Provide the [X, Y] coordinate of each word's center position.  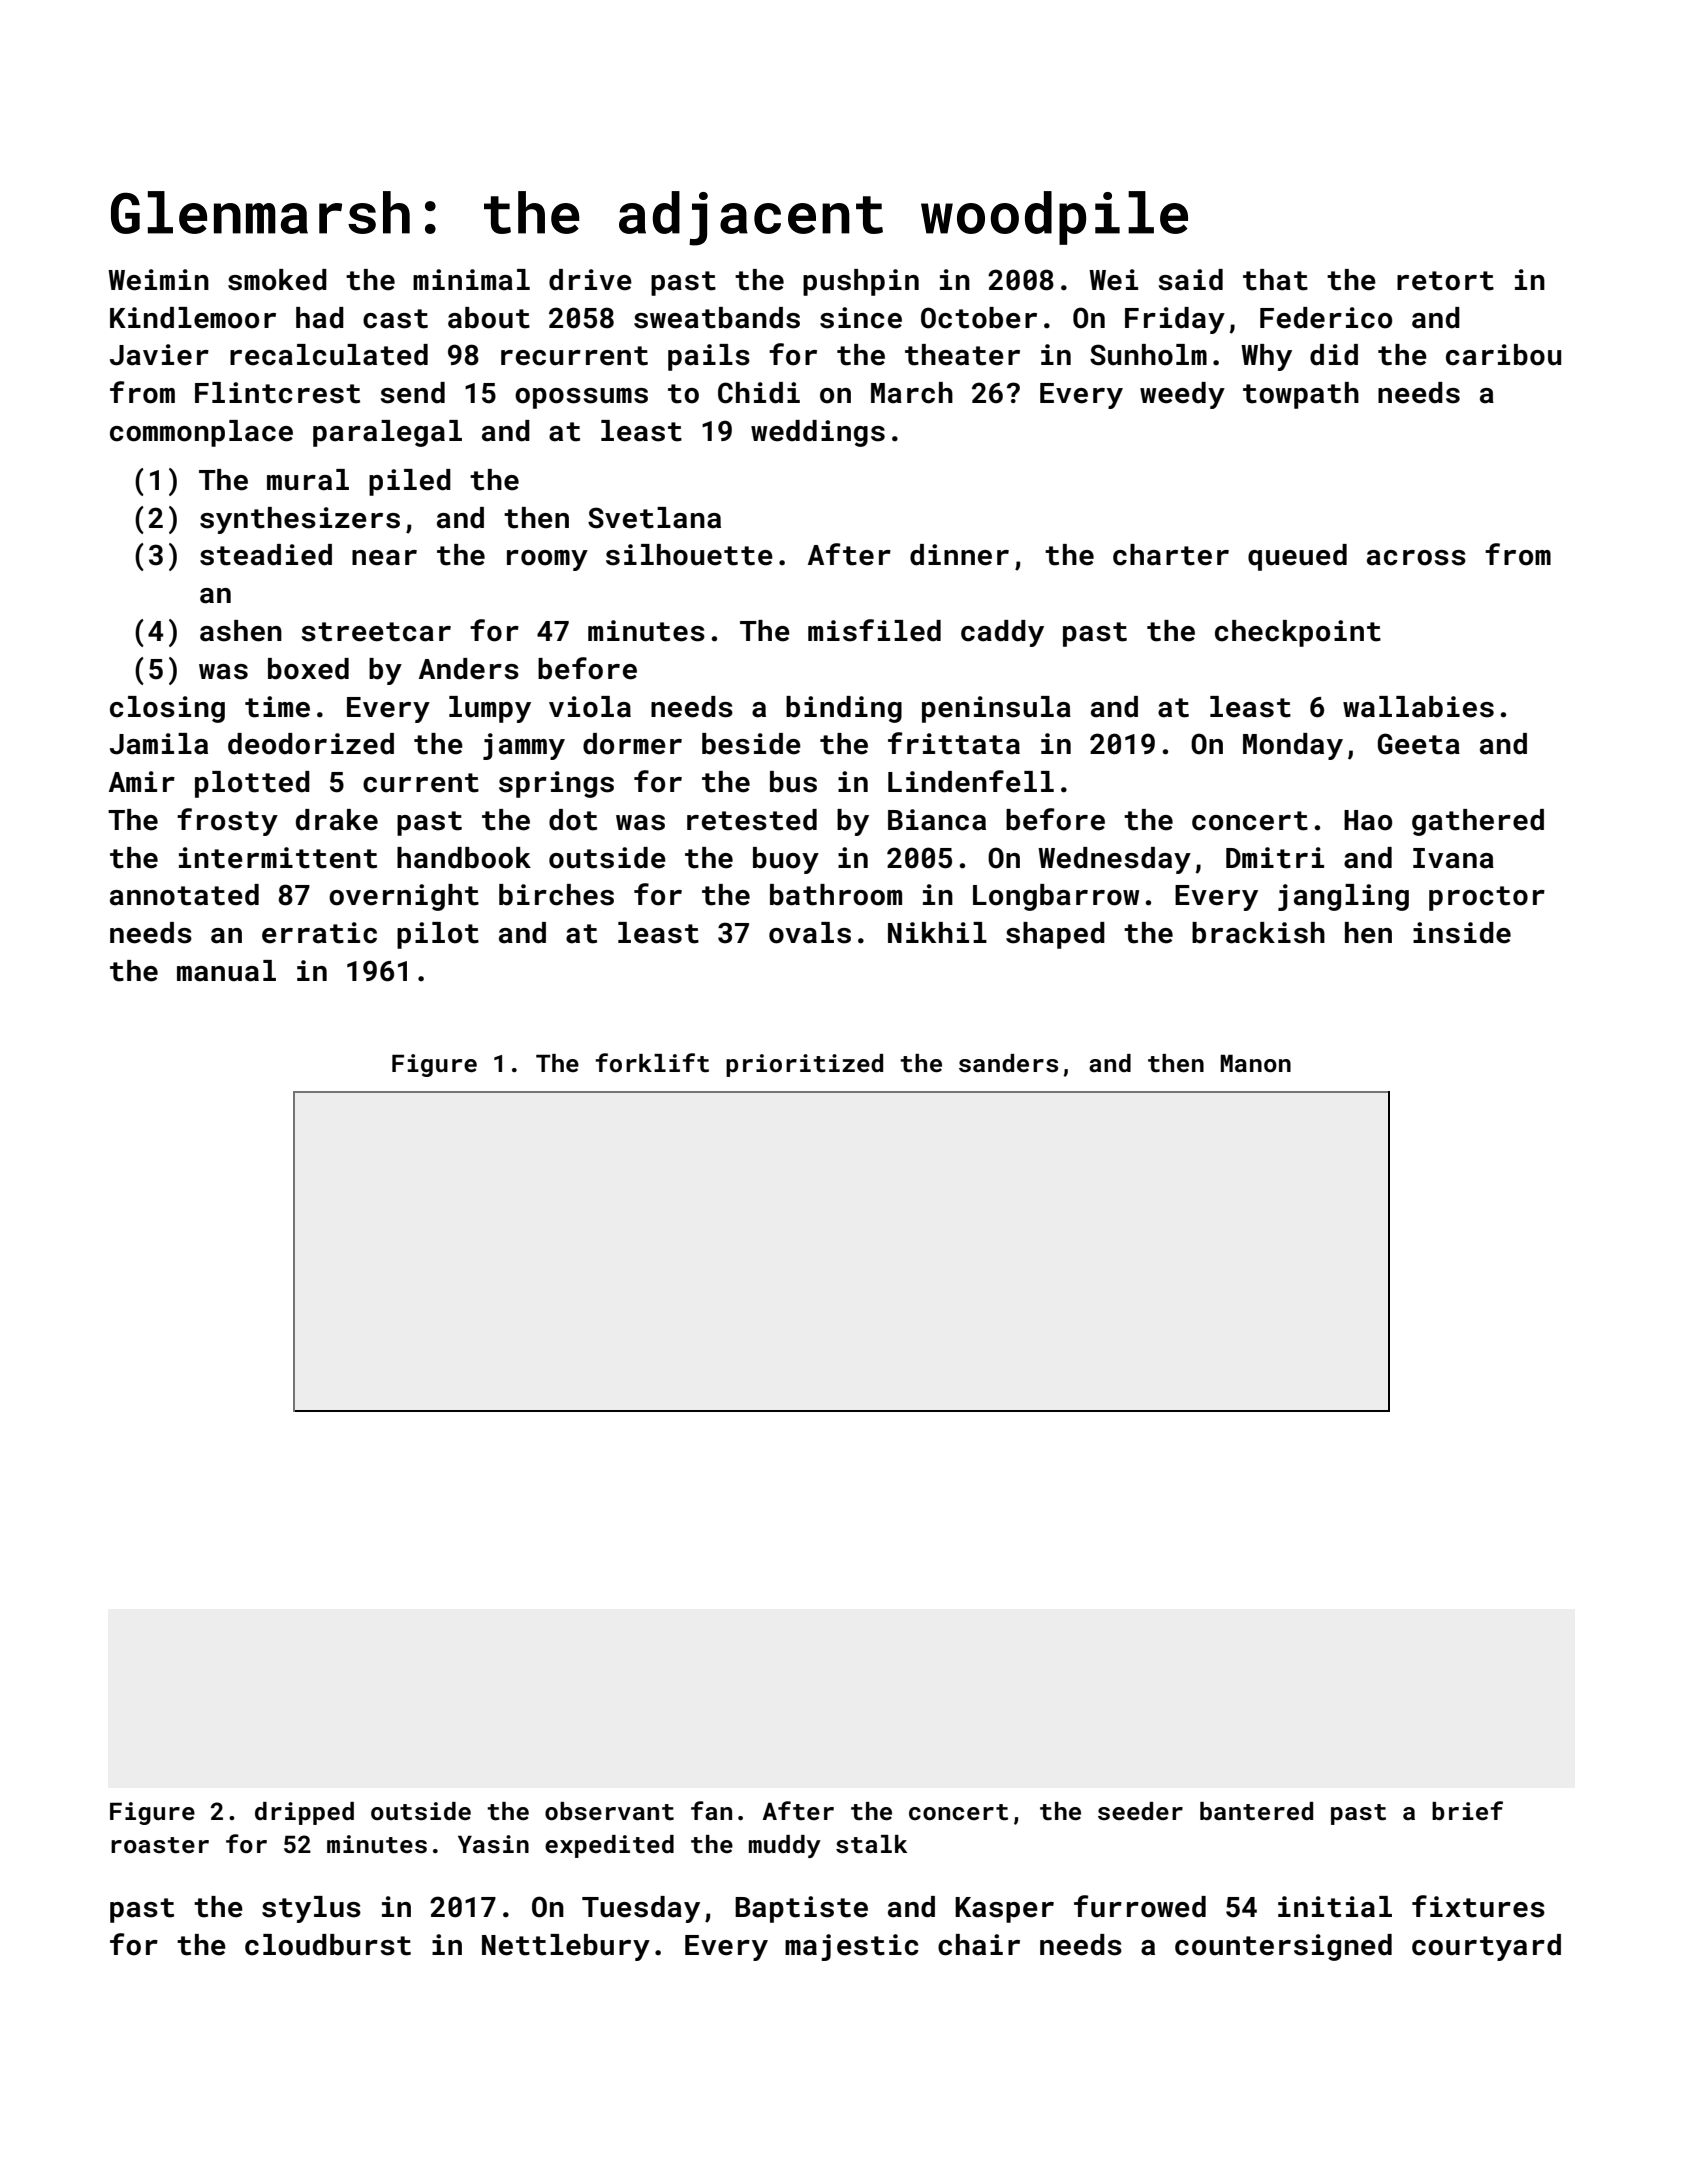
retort [1445, 281]
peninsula [996, 709]
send [412, 393]
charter [1171, 555]
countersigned [1283, 1947]
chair [979, 1945]
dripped [304, 1813]
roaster [160, 1845]
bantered [1256, 1811]
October [979, 318]
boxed [308, 669]
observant [609, 1811]
